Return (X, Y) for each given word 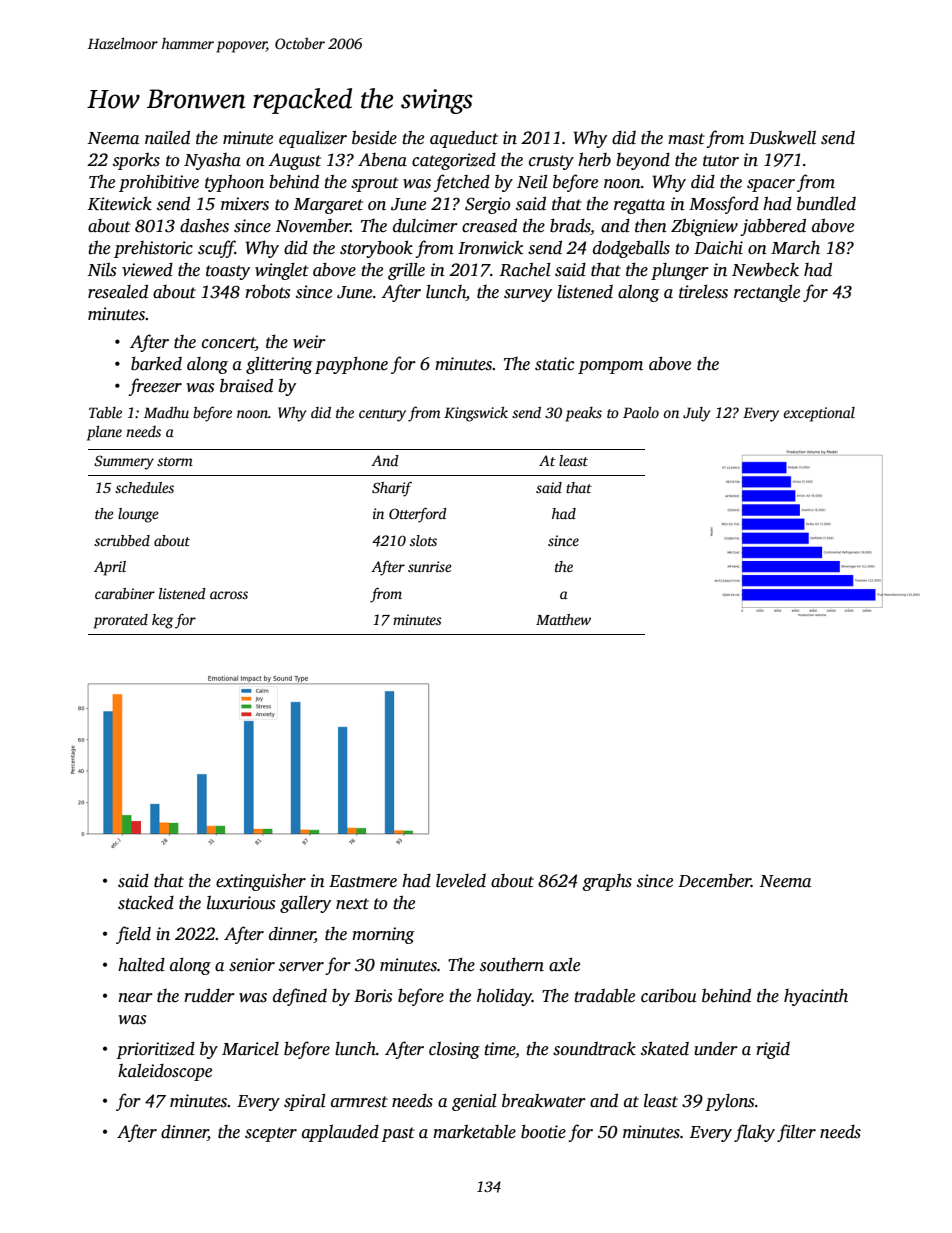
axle (564, 964)
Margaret (328, 206)
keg (162, 621)
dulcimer (425, 226)
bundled (826, 203)
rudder (209, 995)
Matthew (563, 619)
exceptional (819, 414)
